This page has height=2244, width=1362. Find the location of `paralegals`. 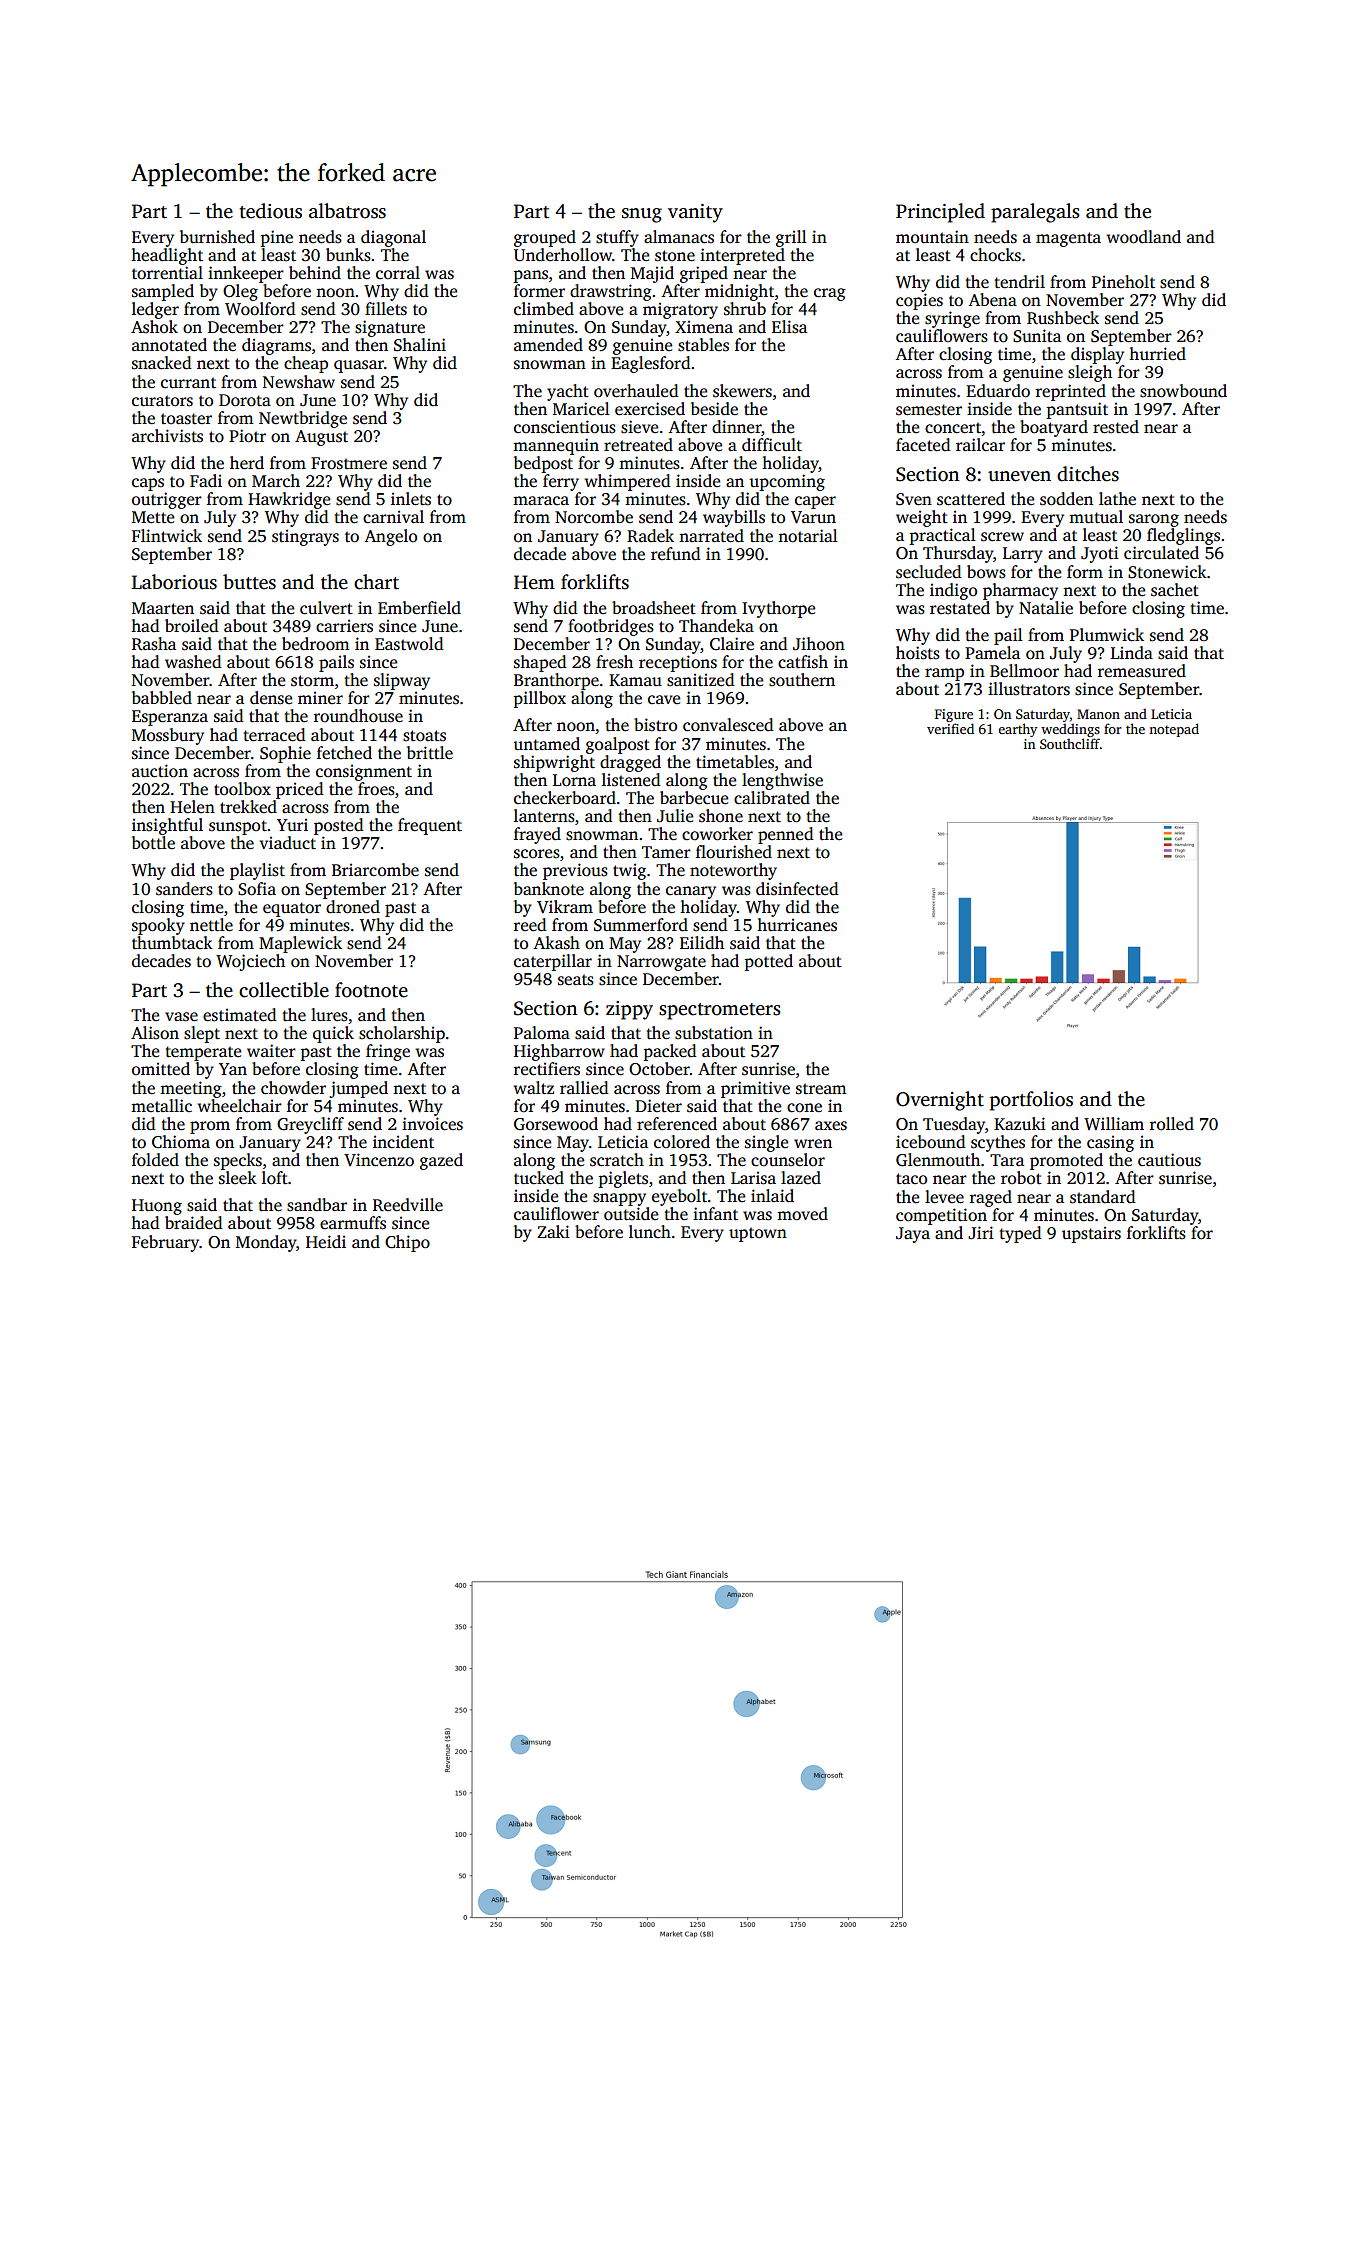

paralegals is located at coordinates (1035, 213).
